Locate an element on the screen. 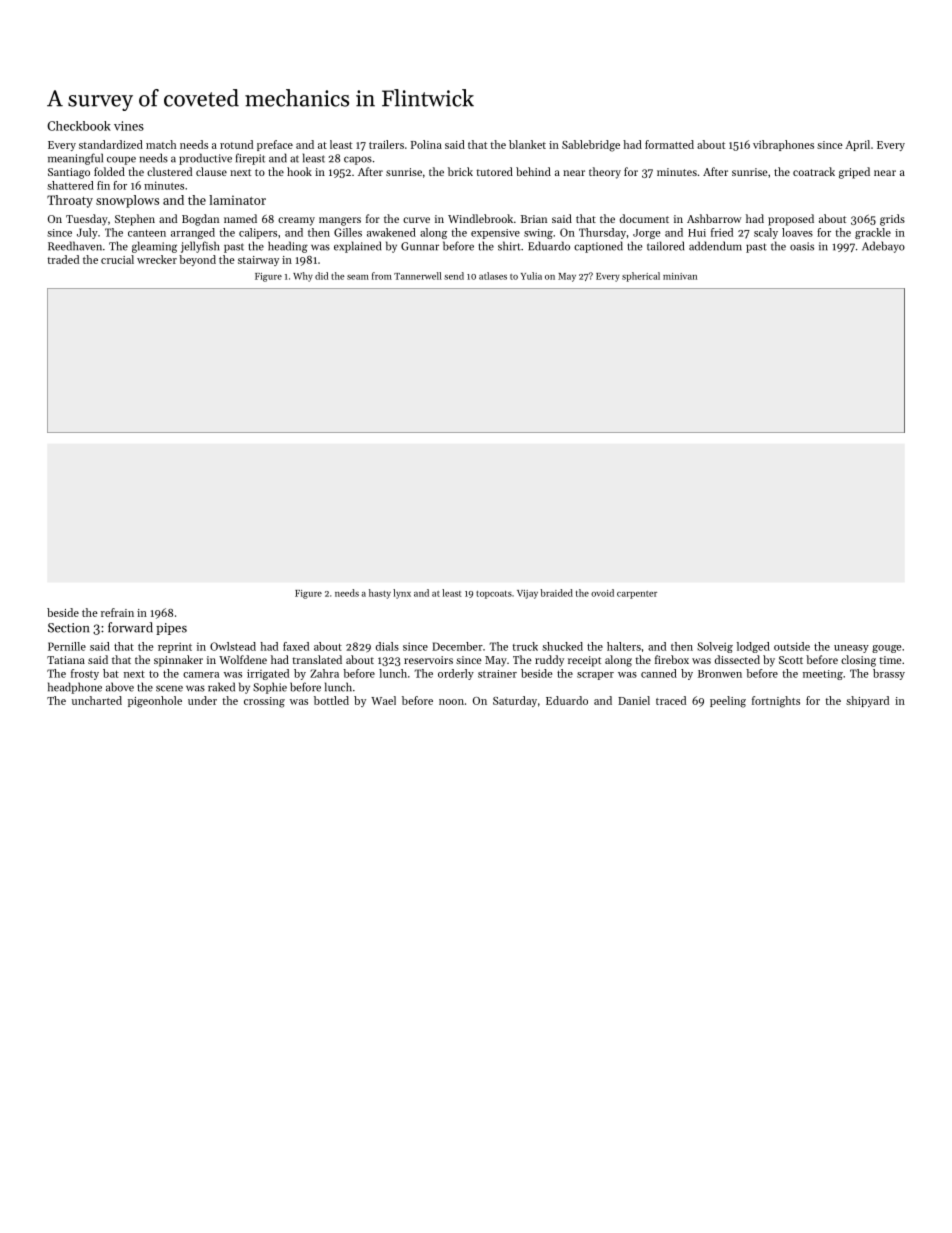  gouge is located at coordinates (886, 649).
